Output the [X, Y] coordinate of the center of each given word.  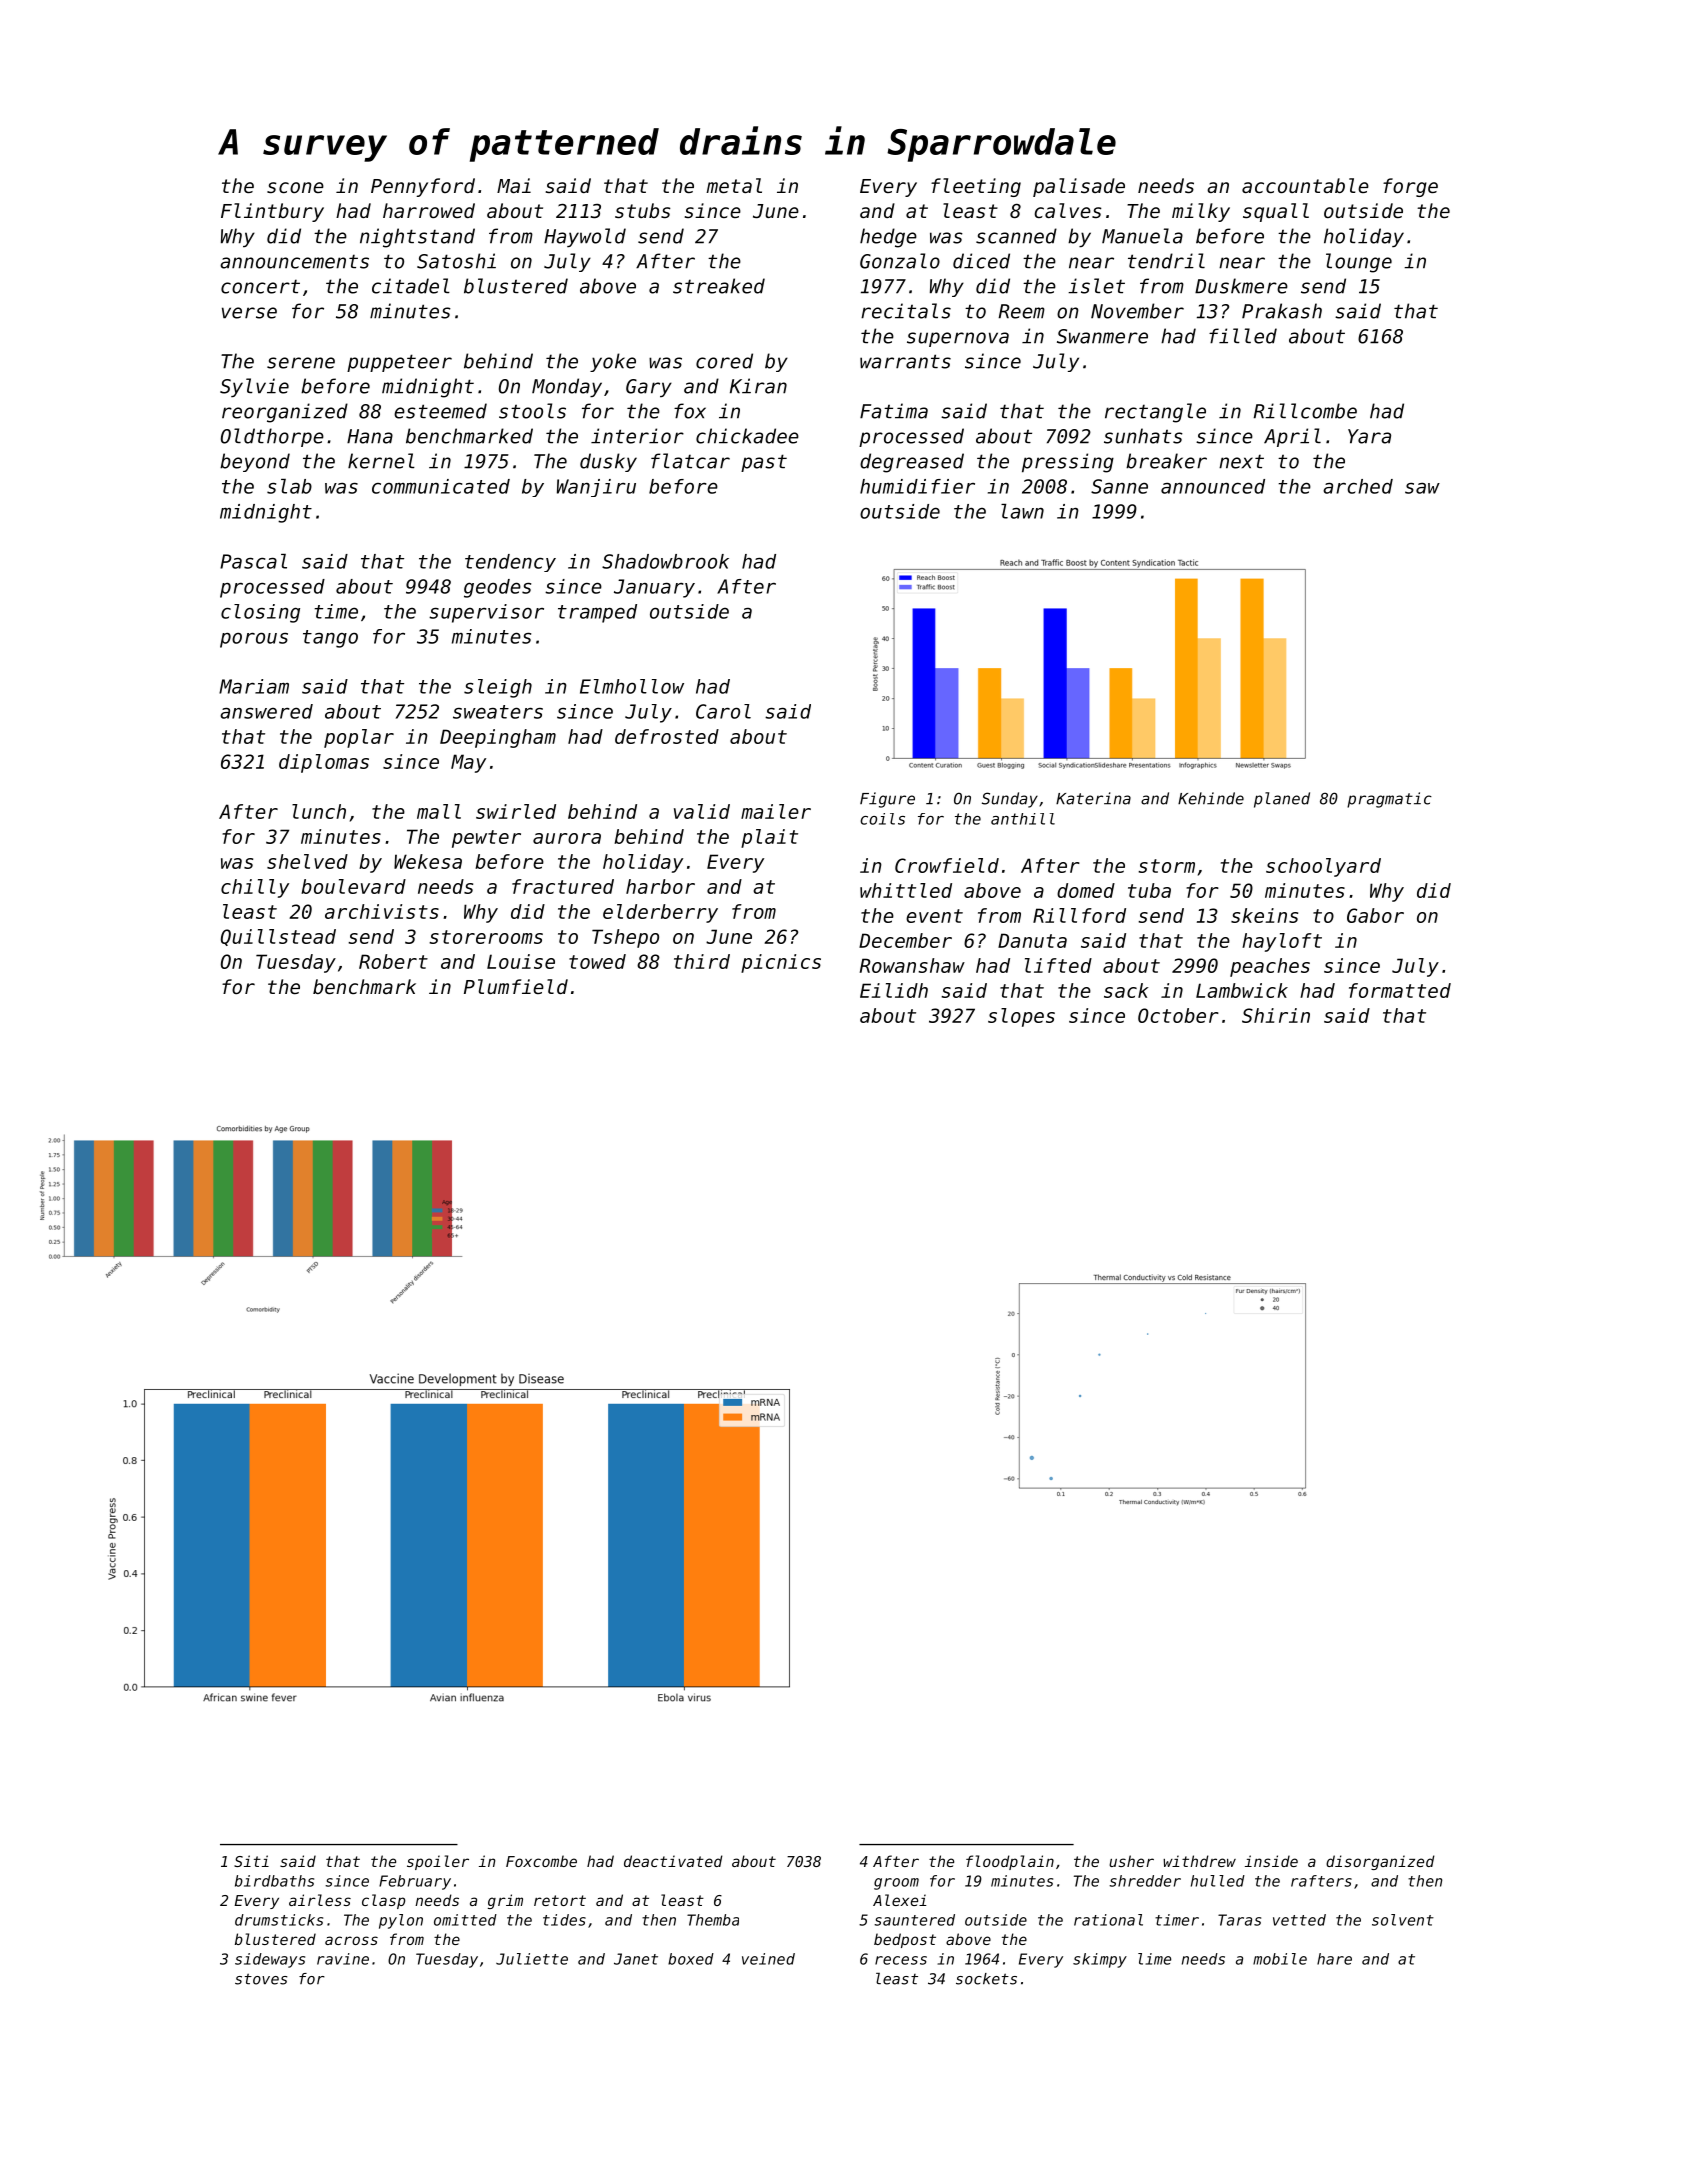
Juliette [532, 1959]
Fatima [894, 411]
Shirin [1276, 1015]
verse [249, 313]
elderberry [660, 913]
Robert [393, 961]
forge [1410, 187]
